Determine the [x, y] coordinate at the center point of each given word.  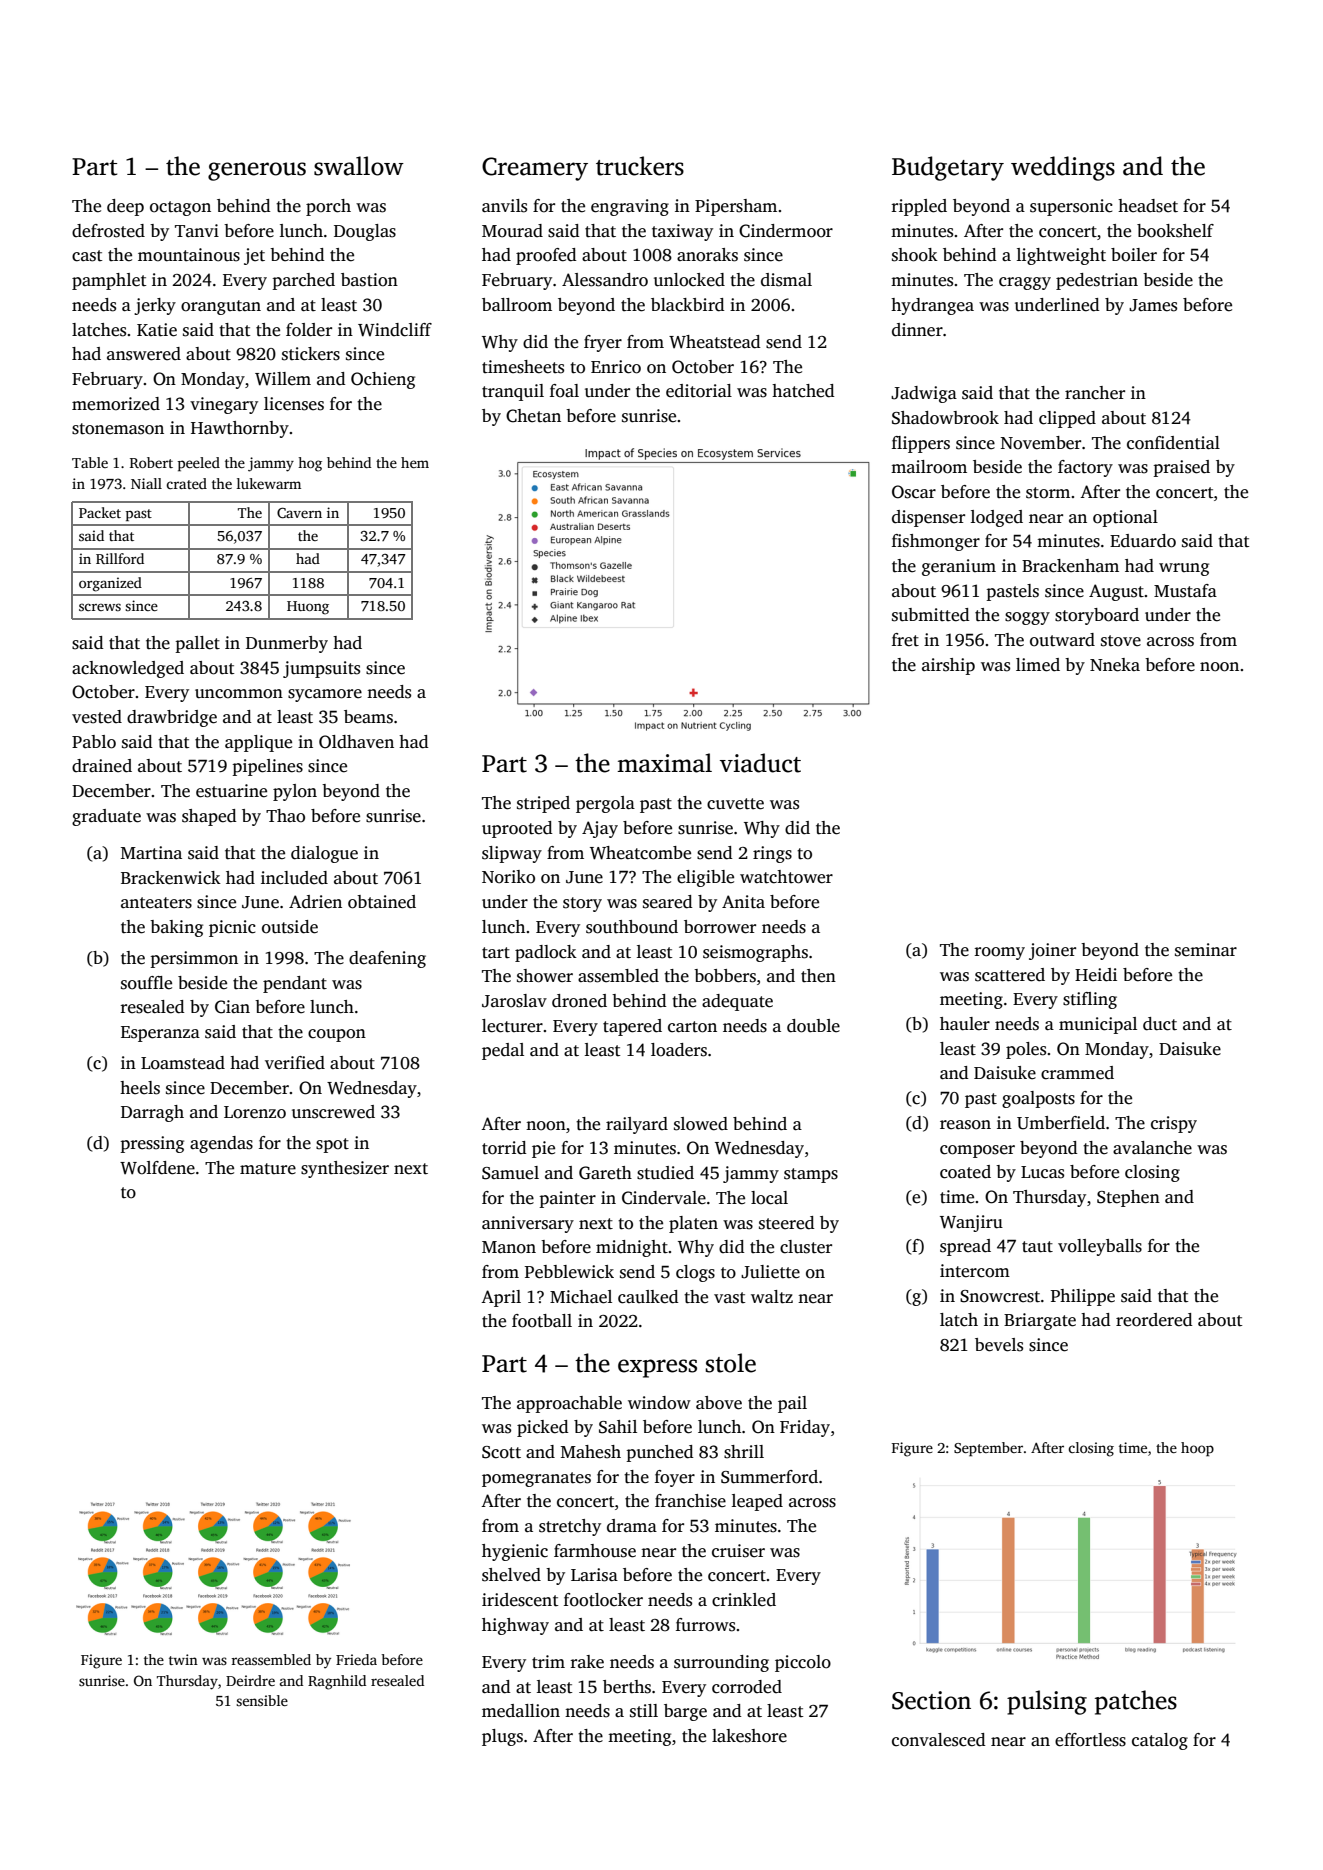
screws [100, 607]
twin [183, 1659]
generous [257, 171]
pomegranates [536, 1479]
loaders [679, 1050]
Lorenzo [255, 1112]
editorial [699, 391]
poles [1026, 1050]
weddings [1063, 168]
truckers [640, 166]
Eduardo [1143, 541]
